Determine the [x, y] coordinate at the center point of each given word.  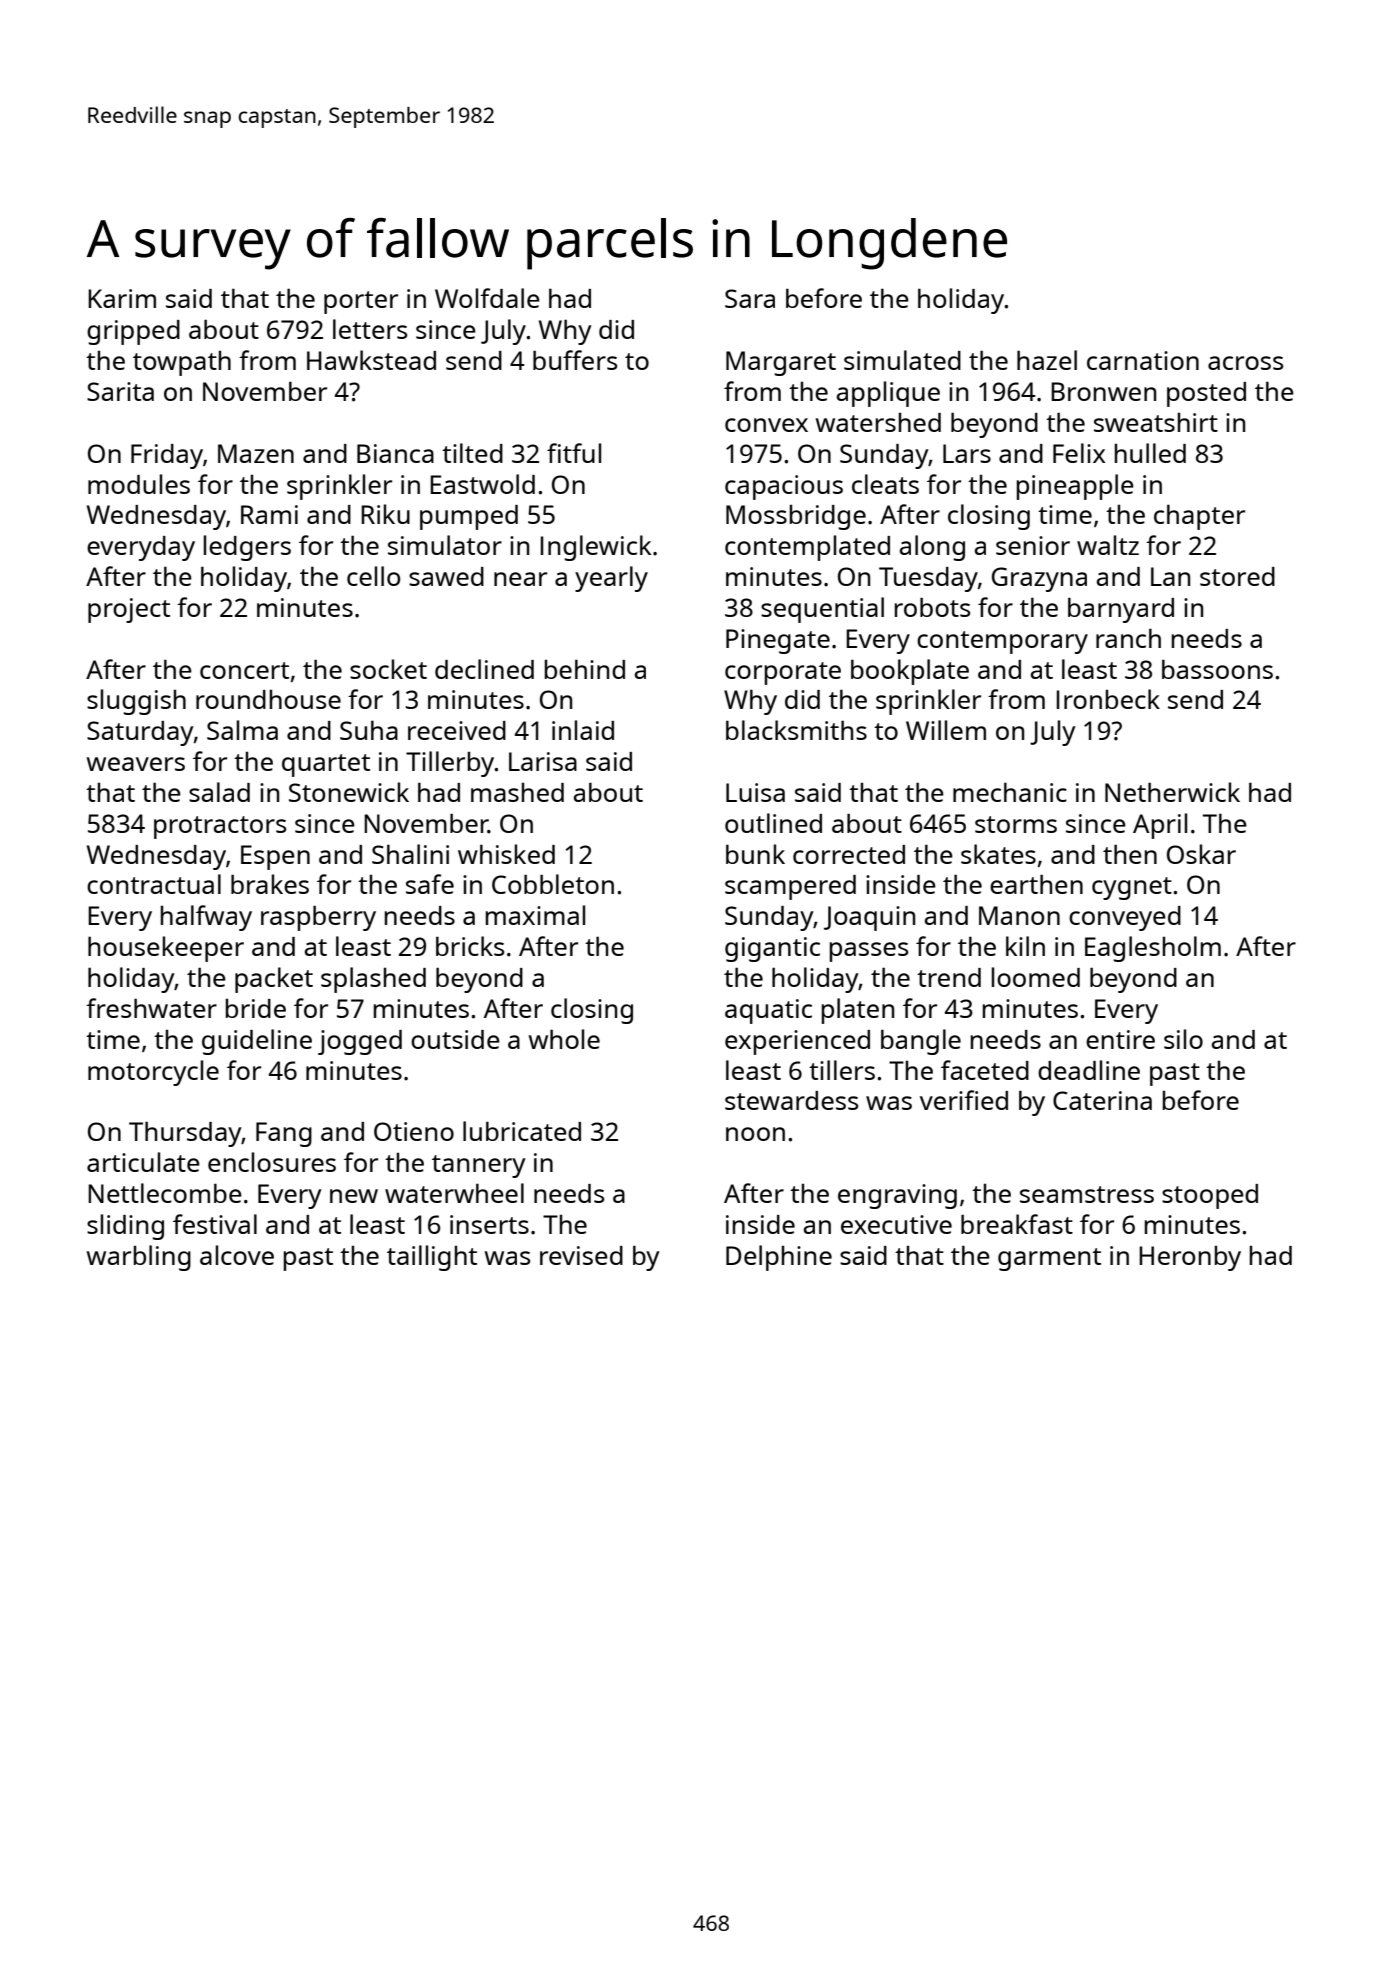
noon [755, 1134]
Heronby [1190, 1258]
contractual [154, 884]
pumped [469, 517]
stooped [1210, 1196]
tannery [479, 1166]
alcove [237, 1255]
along [932, 548]
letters [370, 329]
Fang [284, 1134]
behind [585, 669]
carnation [1143, 360]
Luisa [755, 792]
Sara [750, 298]
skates [998, 854]
